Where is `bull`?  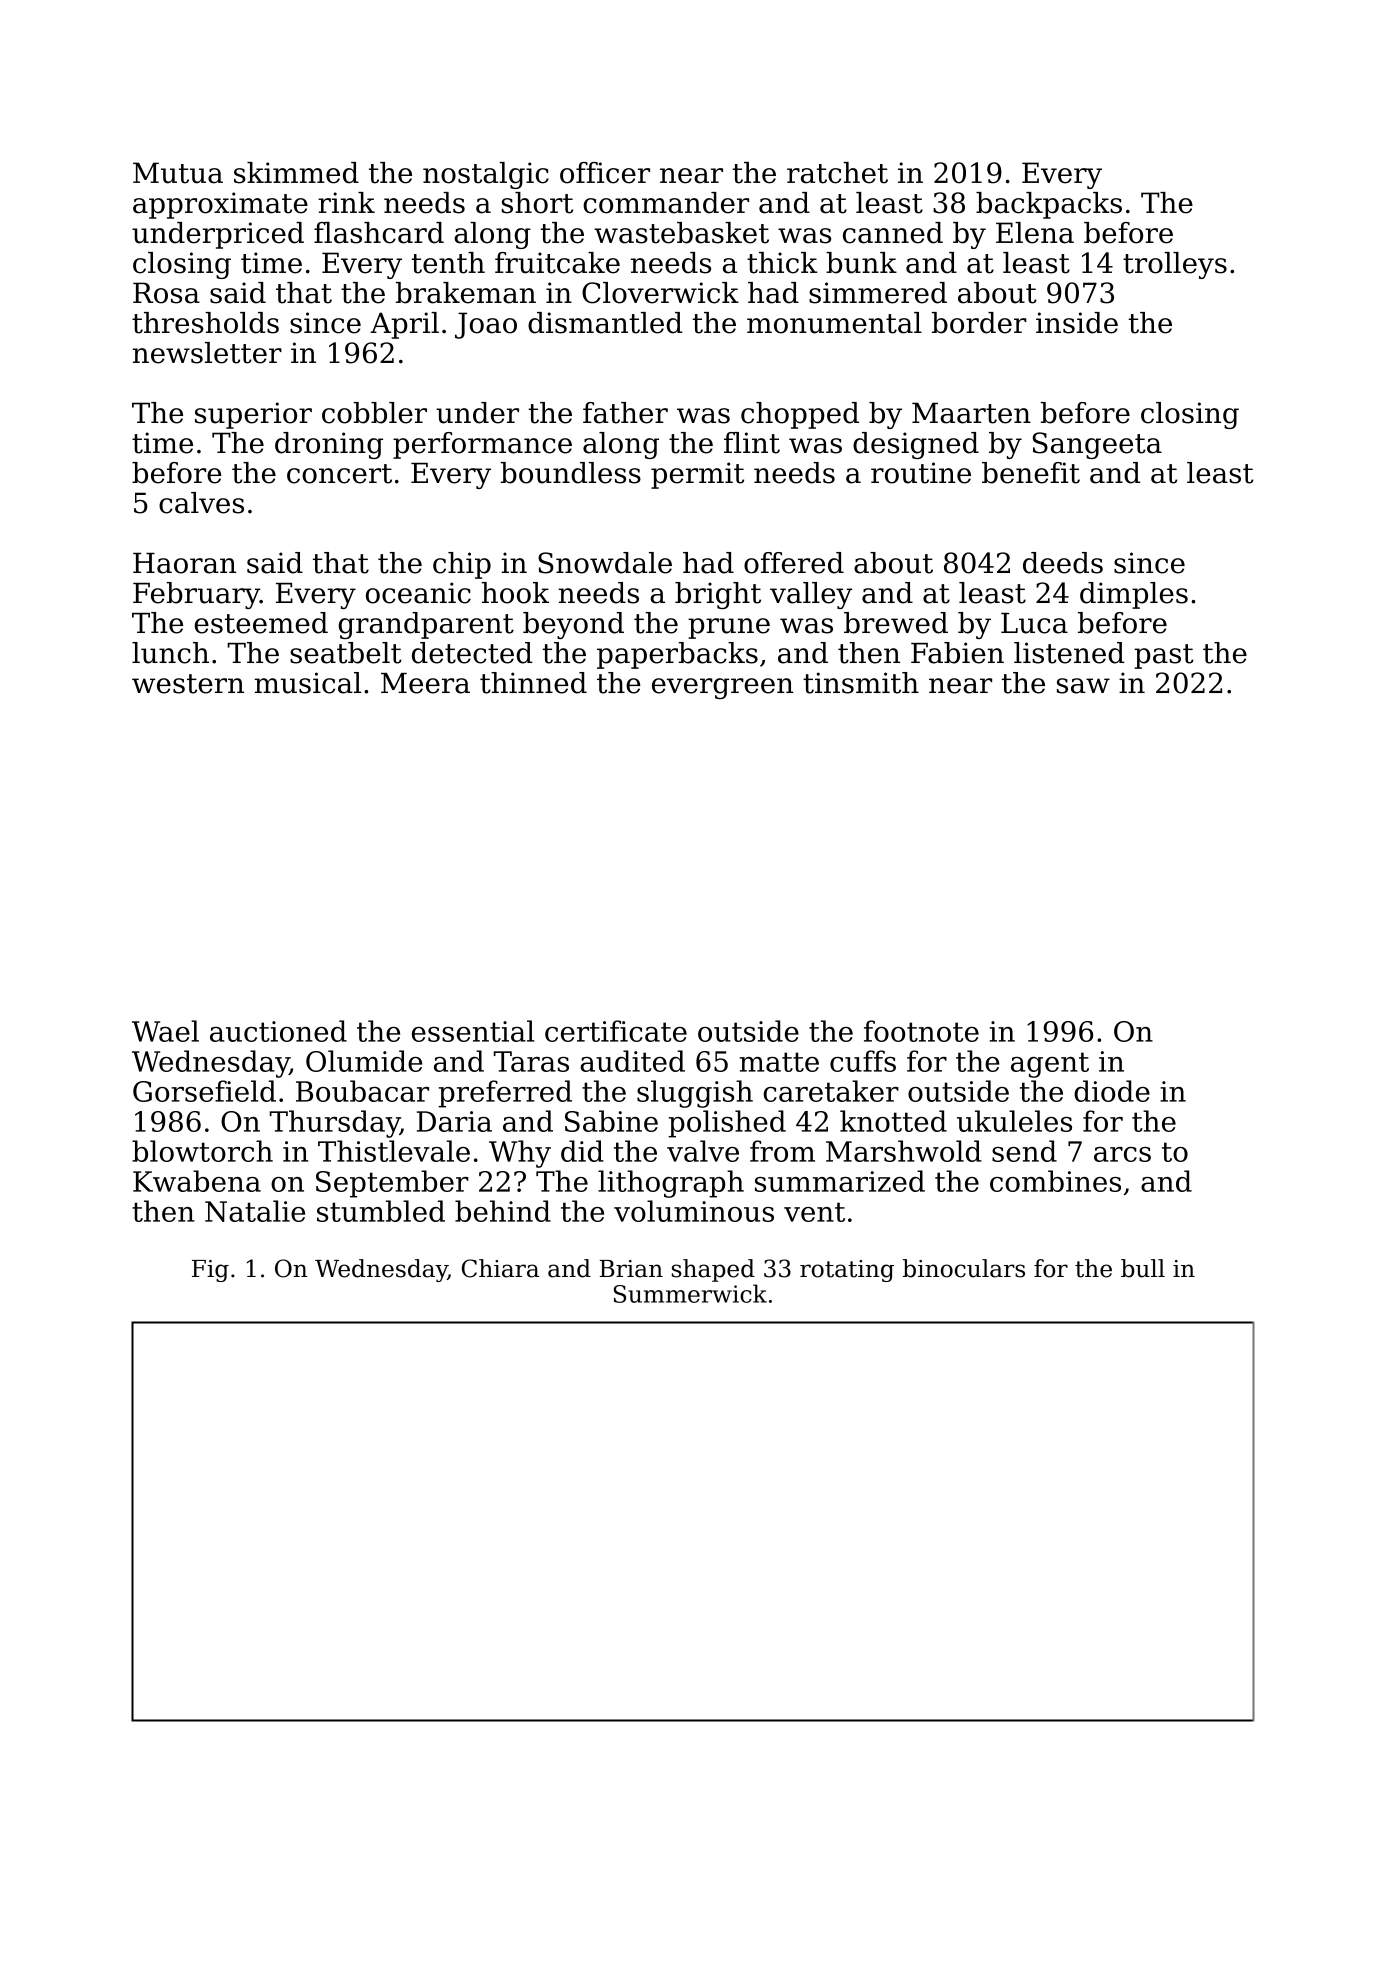 bull is located at coordinates (1143, 1268).
